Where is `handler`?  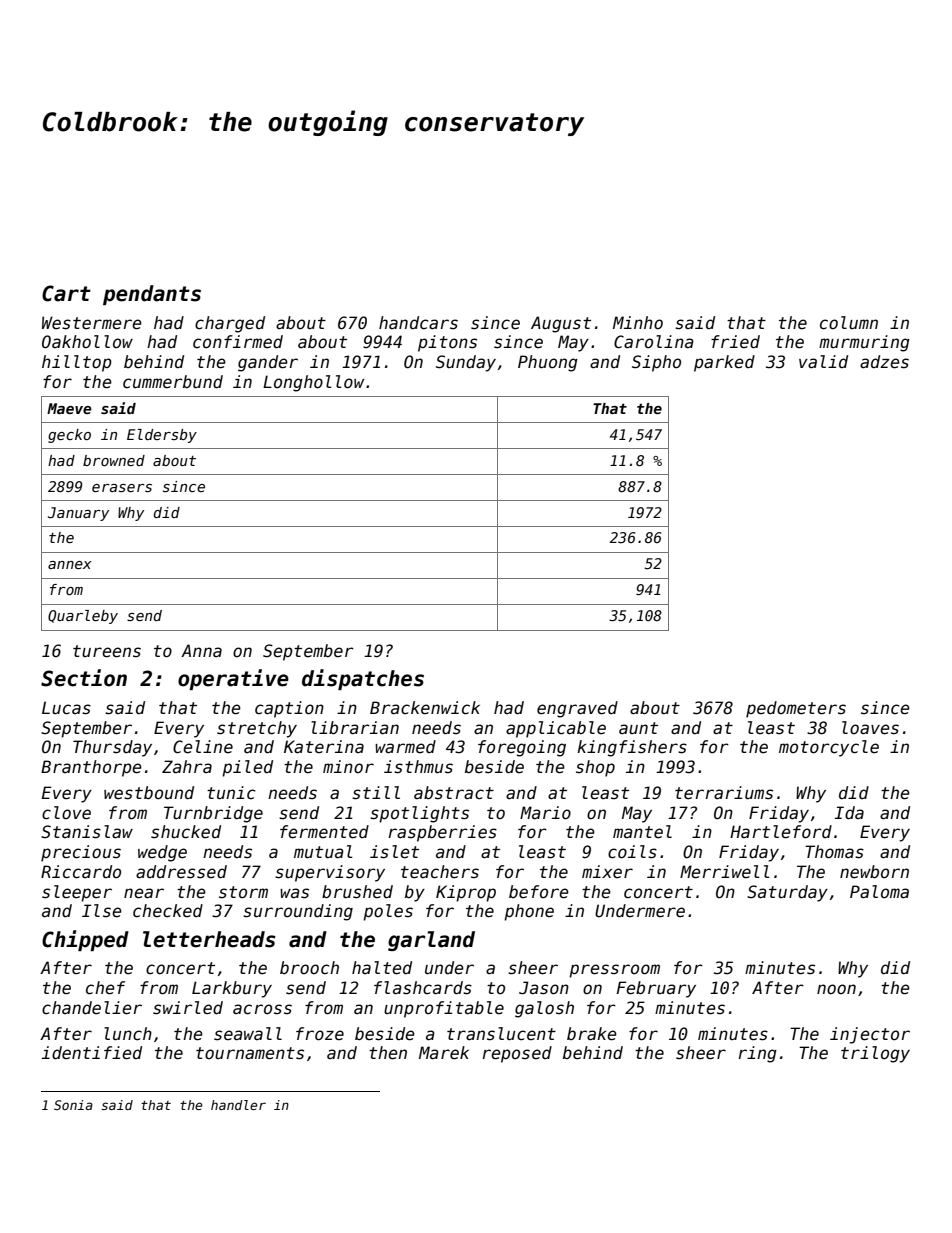 handler is located at coordinates (238, 1105).
